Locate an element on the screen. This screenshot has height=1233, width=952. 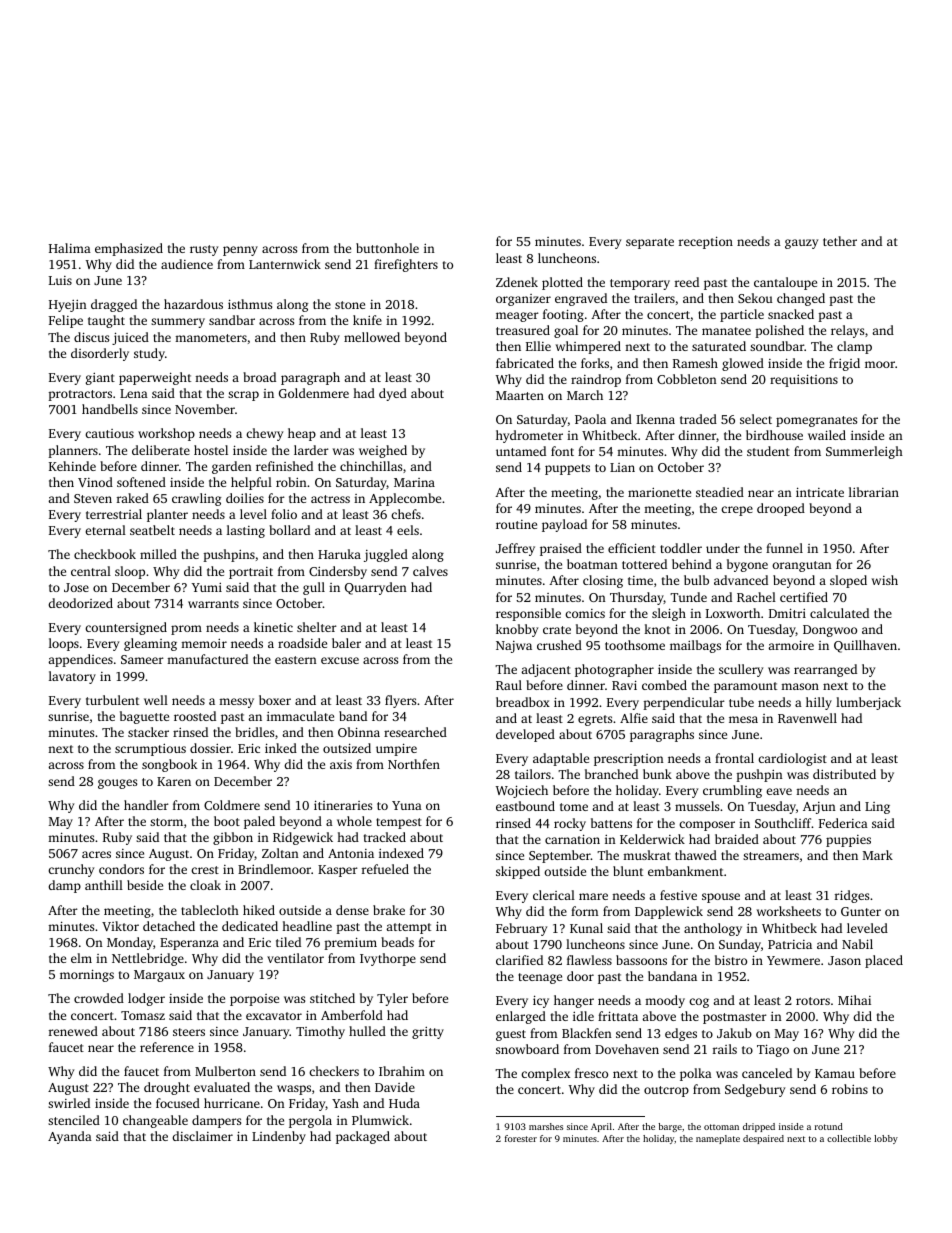
dyed is located at coordinates (393, 394).
